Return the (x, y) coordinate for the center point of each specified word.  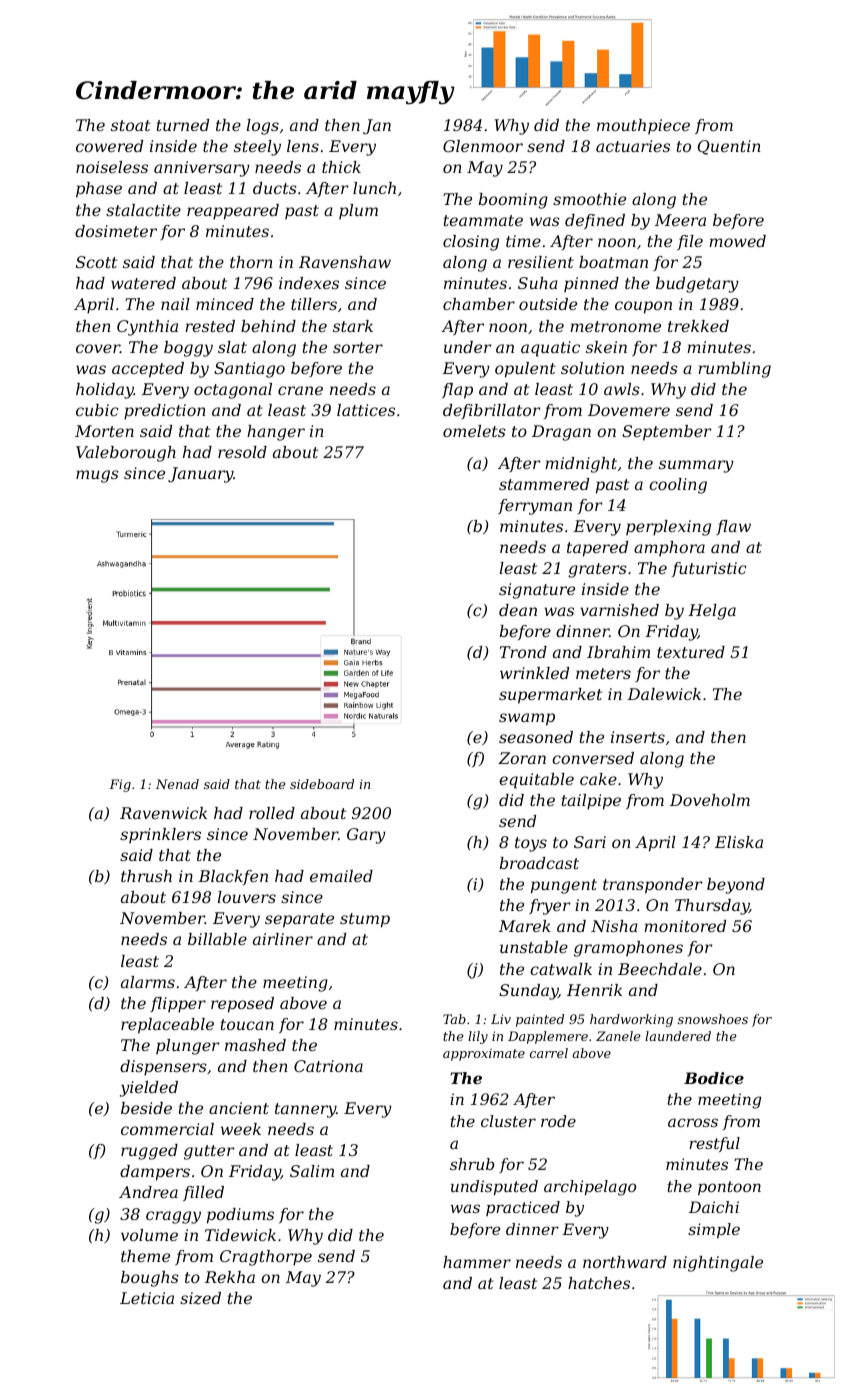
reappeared (233, 212)
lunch (374, 188)
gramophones (628, 949)
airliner (283, 939)
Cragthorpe (266, 1258)
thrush (146, 876)
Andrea (148, 1192)
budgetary (697, 285)
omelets (474, 431)
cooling (678, 486)
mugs (97, 476)
